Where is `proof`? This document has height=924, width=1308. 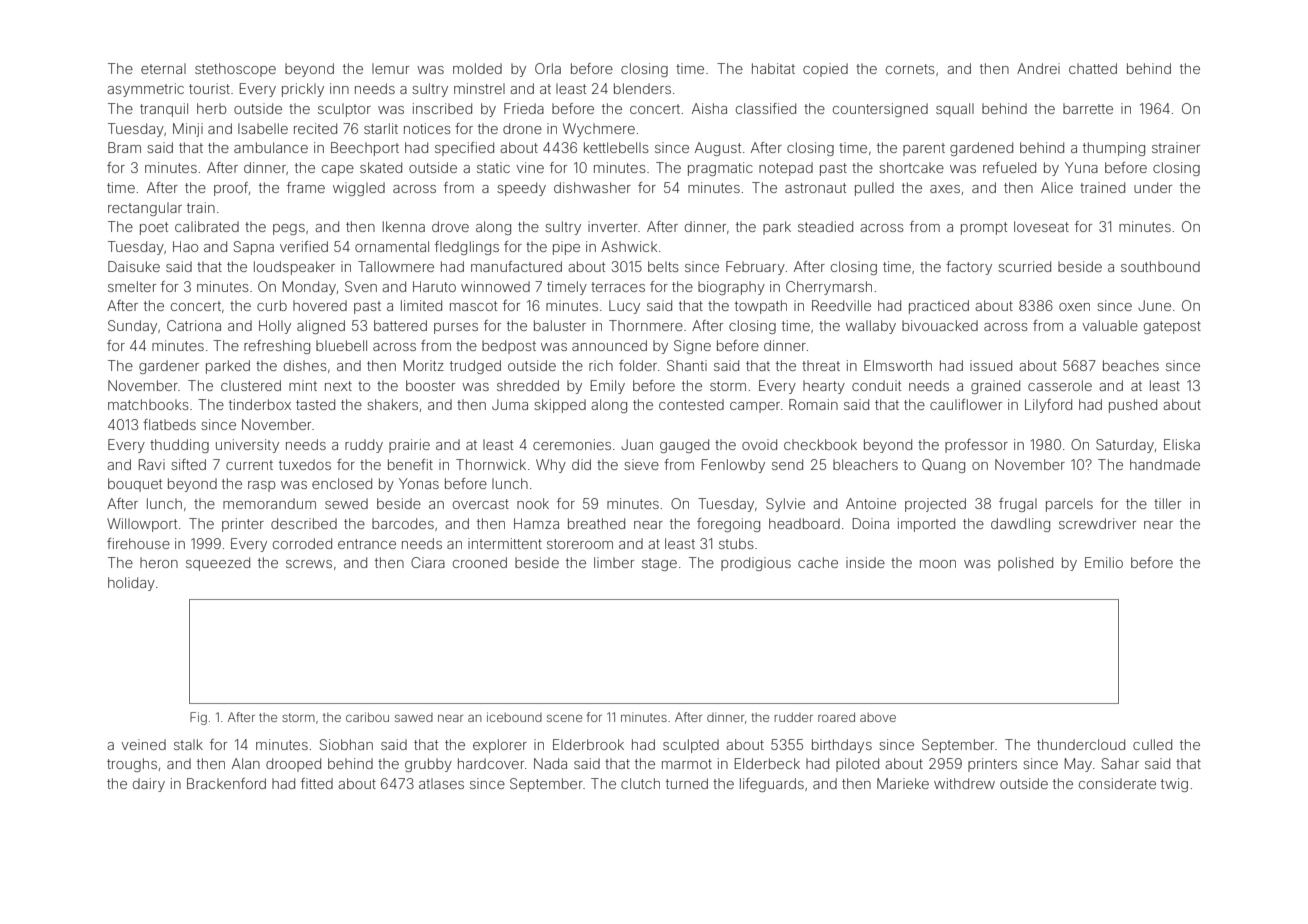 proof is located at coordinates (231, 189).
